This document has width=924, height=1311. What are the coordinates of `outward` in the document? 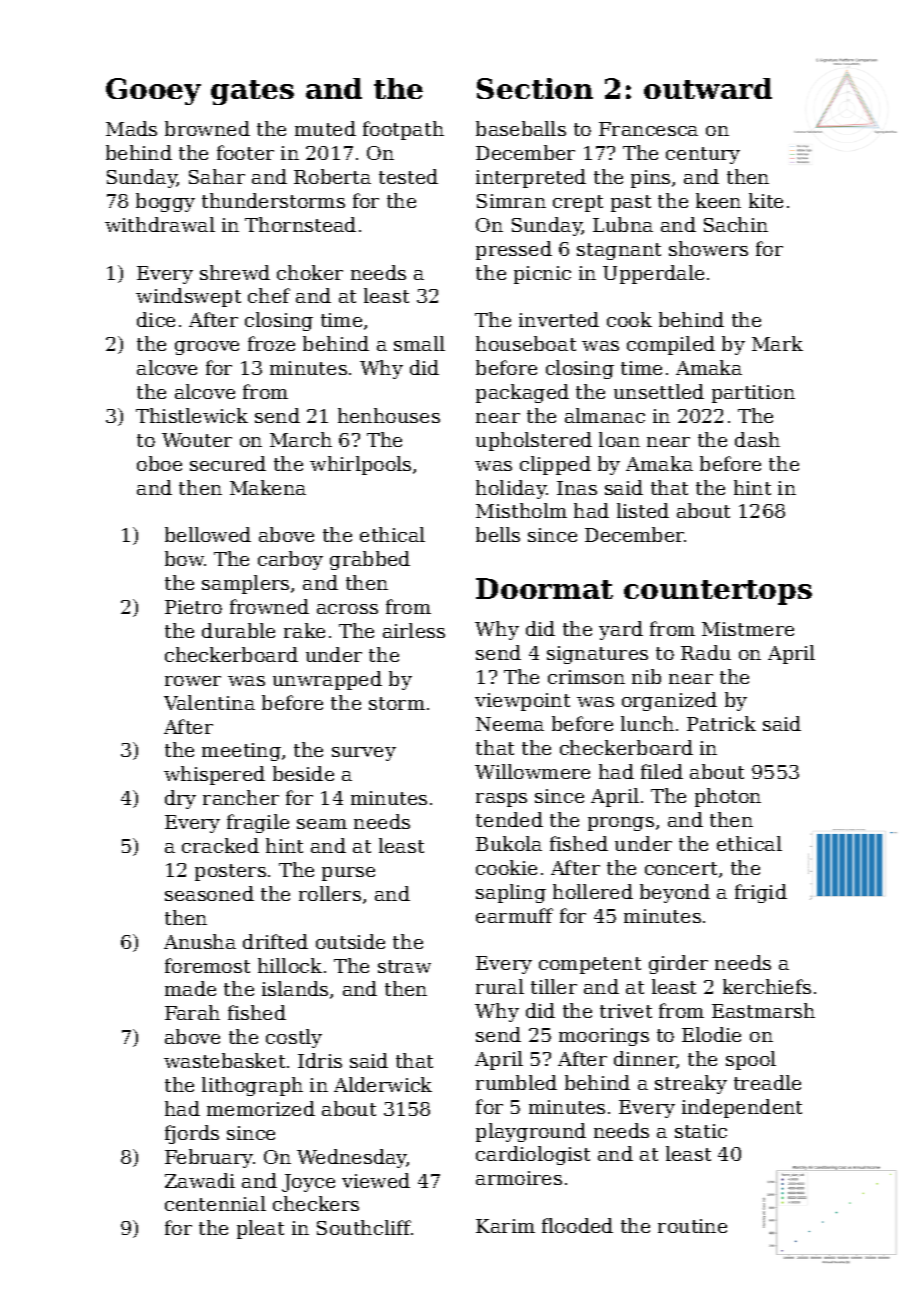 It's located at (708, 88).
